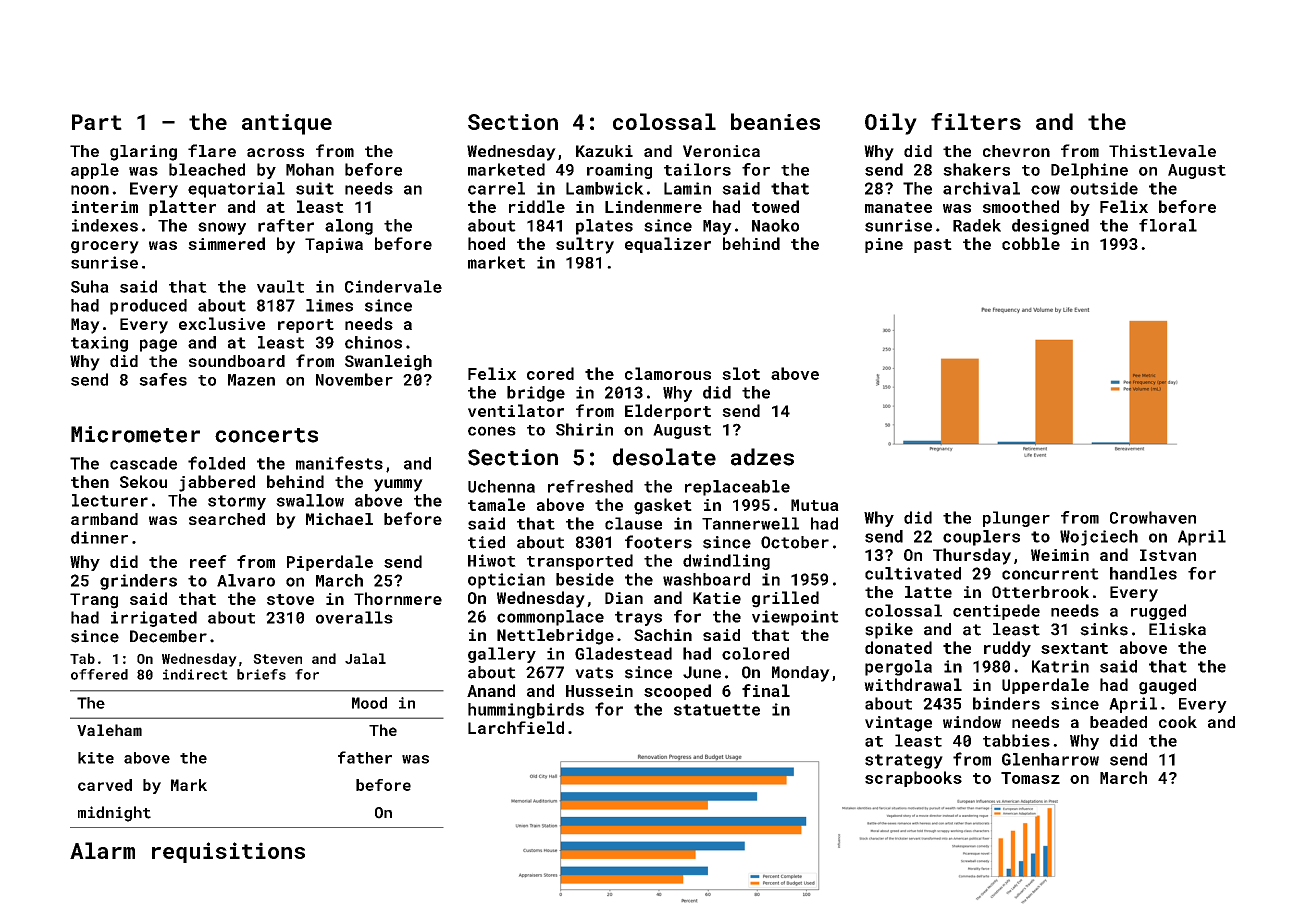  Describe the element at coordinates (795, 618) in the screenshot. I see `viewpoint` at that location.
